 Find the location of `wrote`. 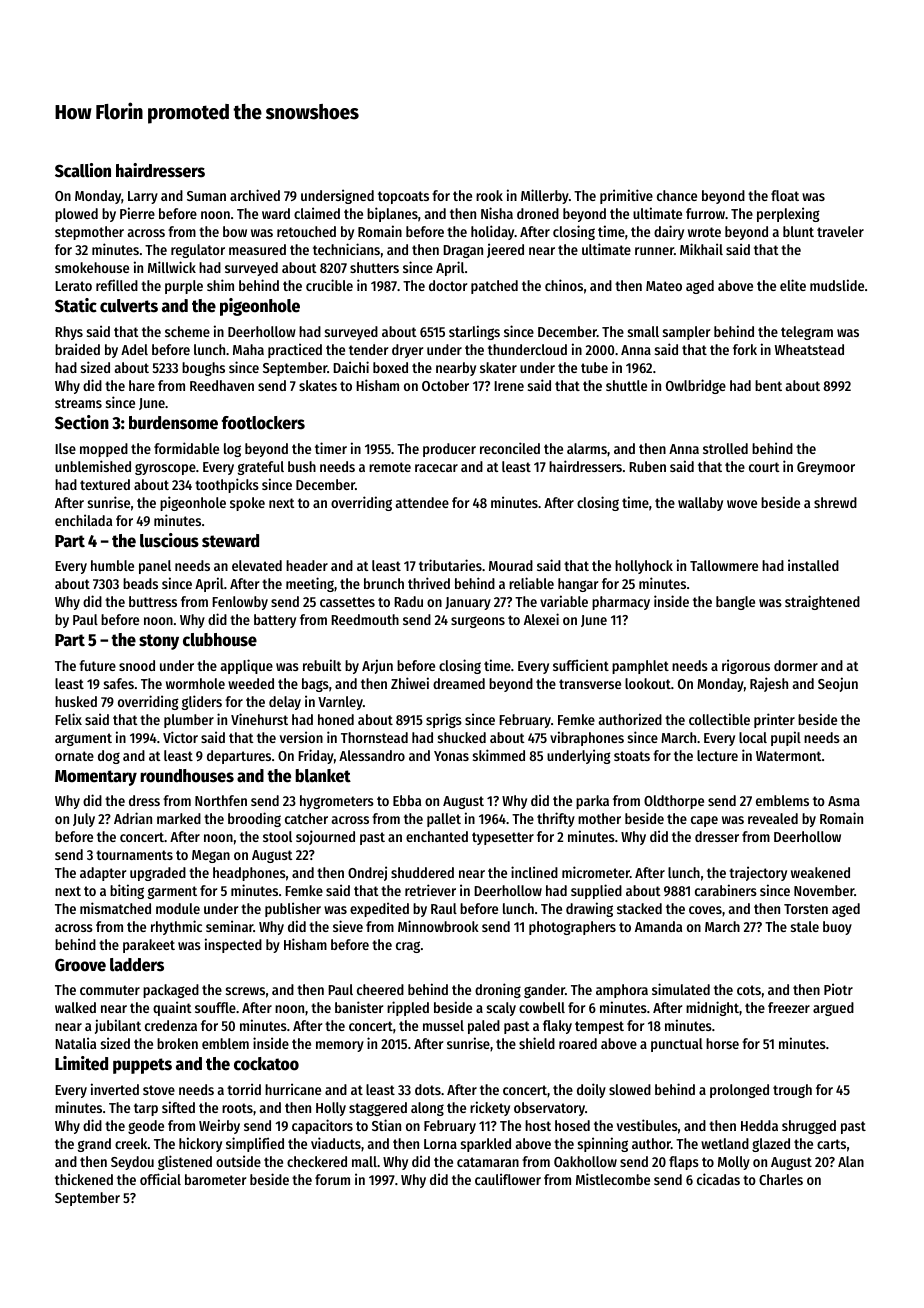

wrote is located at coordinates (704, 232).
